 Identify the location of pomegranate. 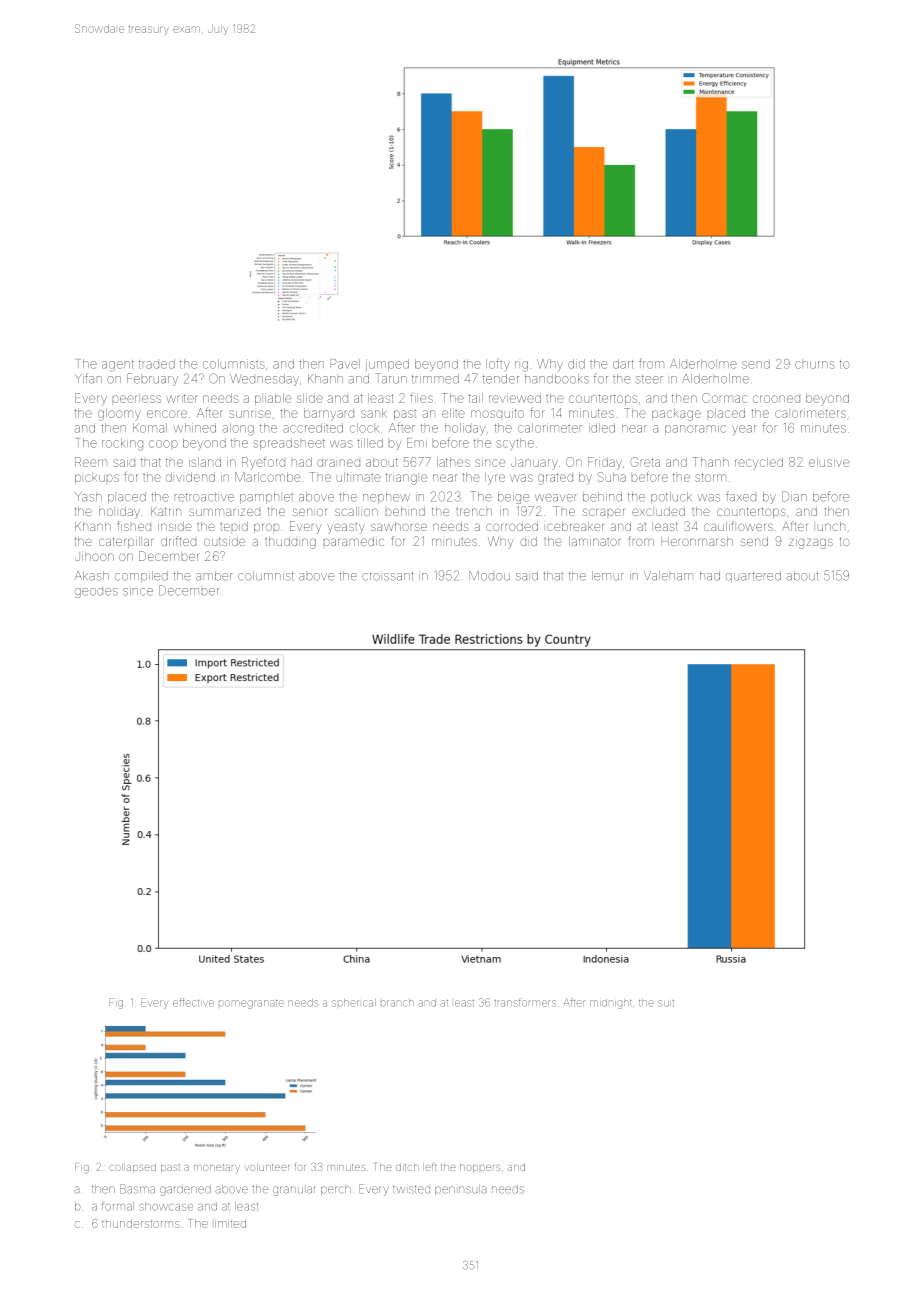
(251, 1004).
